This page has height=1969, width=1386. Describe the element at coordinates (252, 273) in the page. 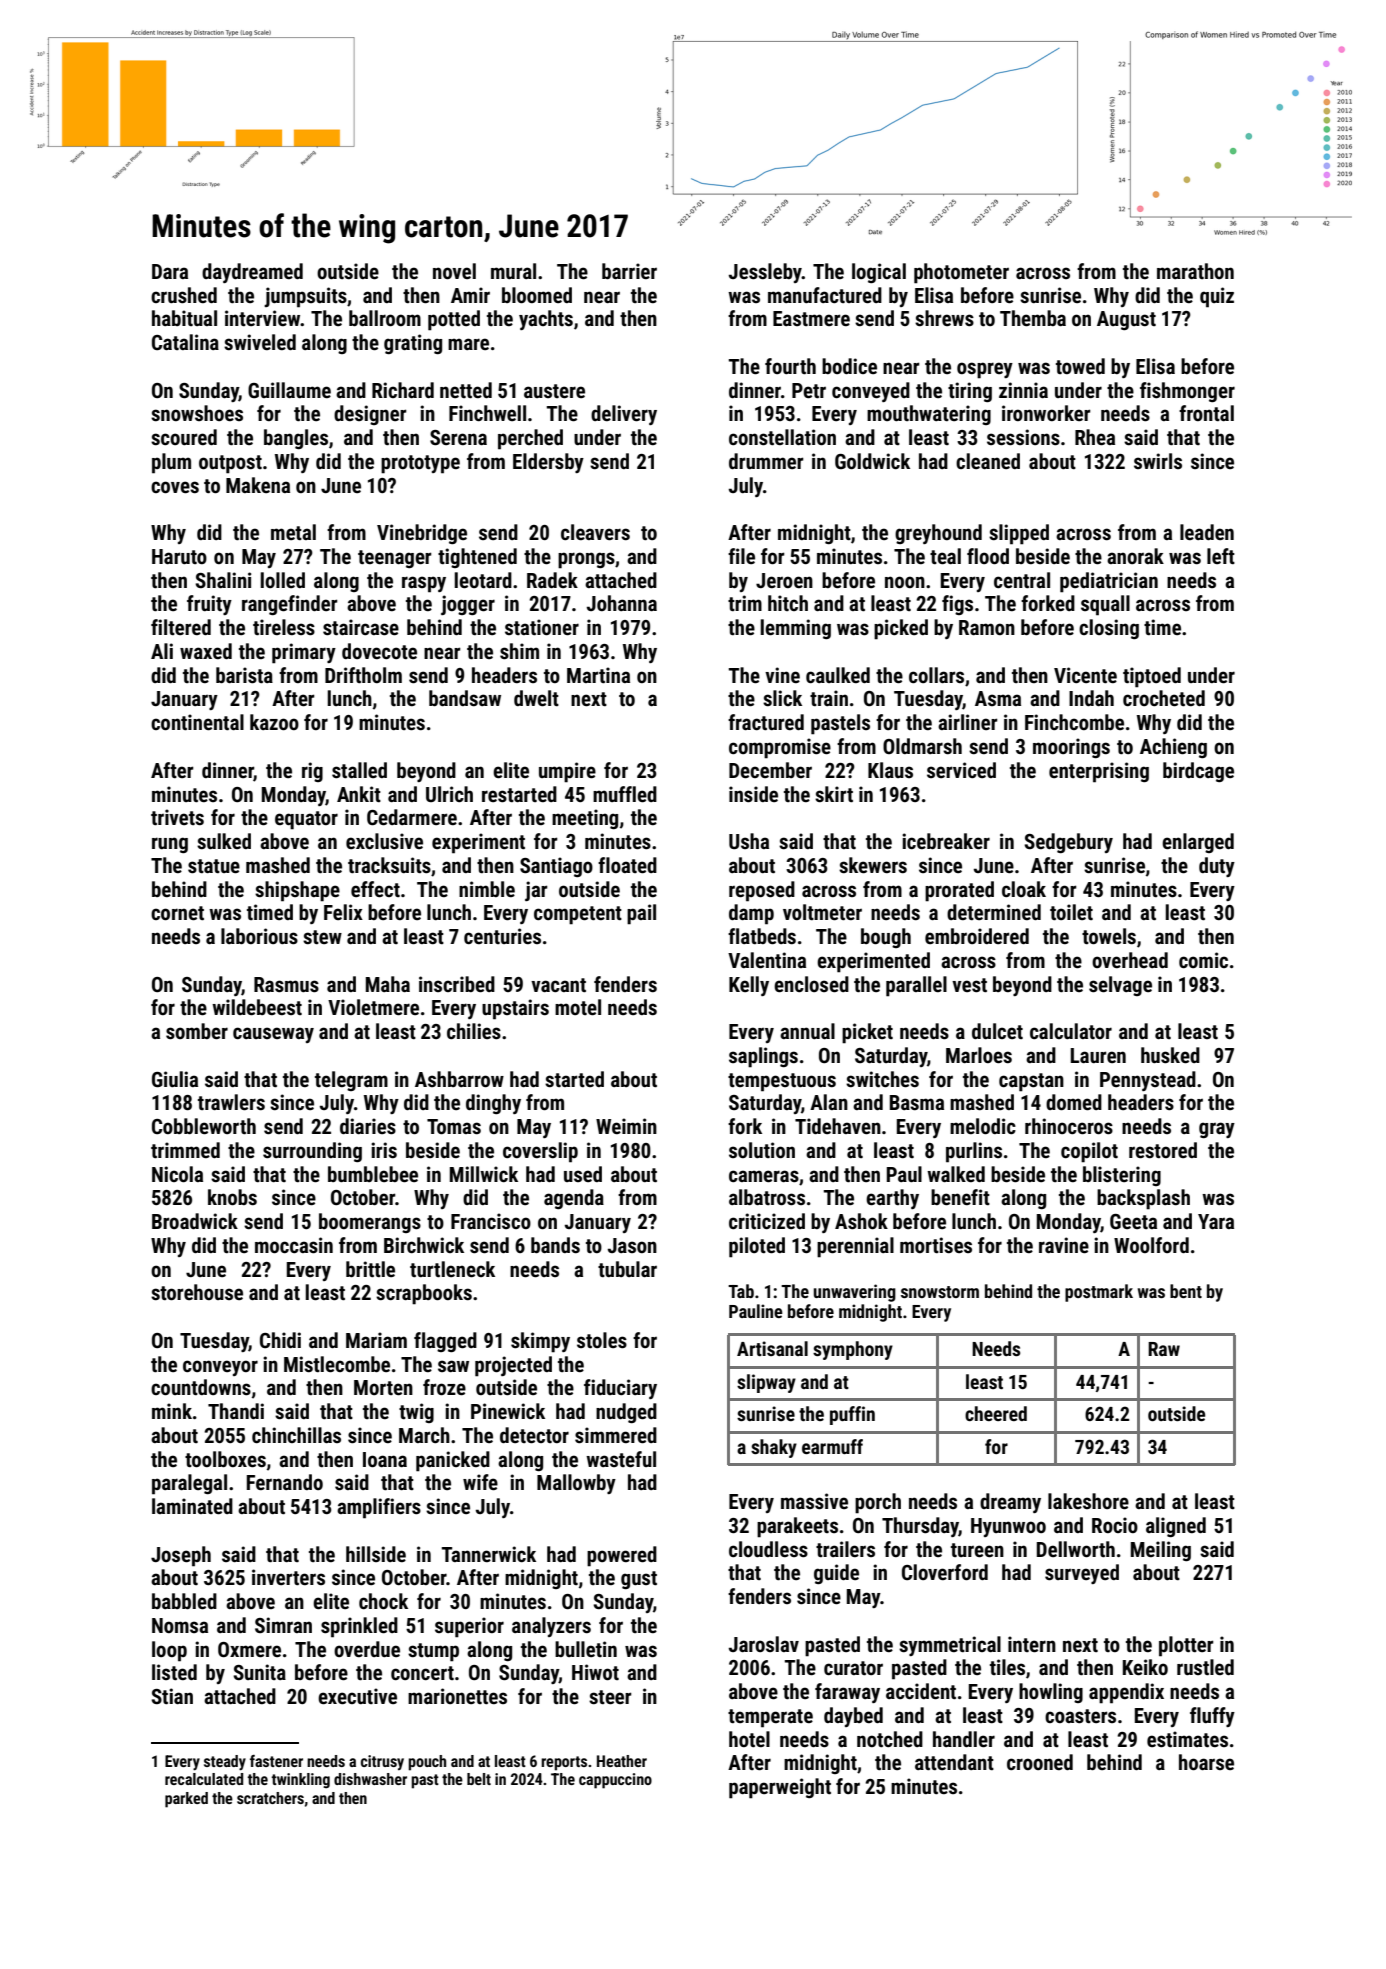

I see `daydreamed` at that location.
